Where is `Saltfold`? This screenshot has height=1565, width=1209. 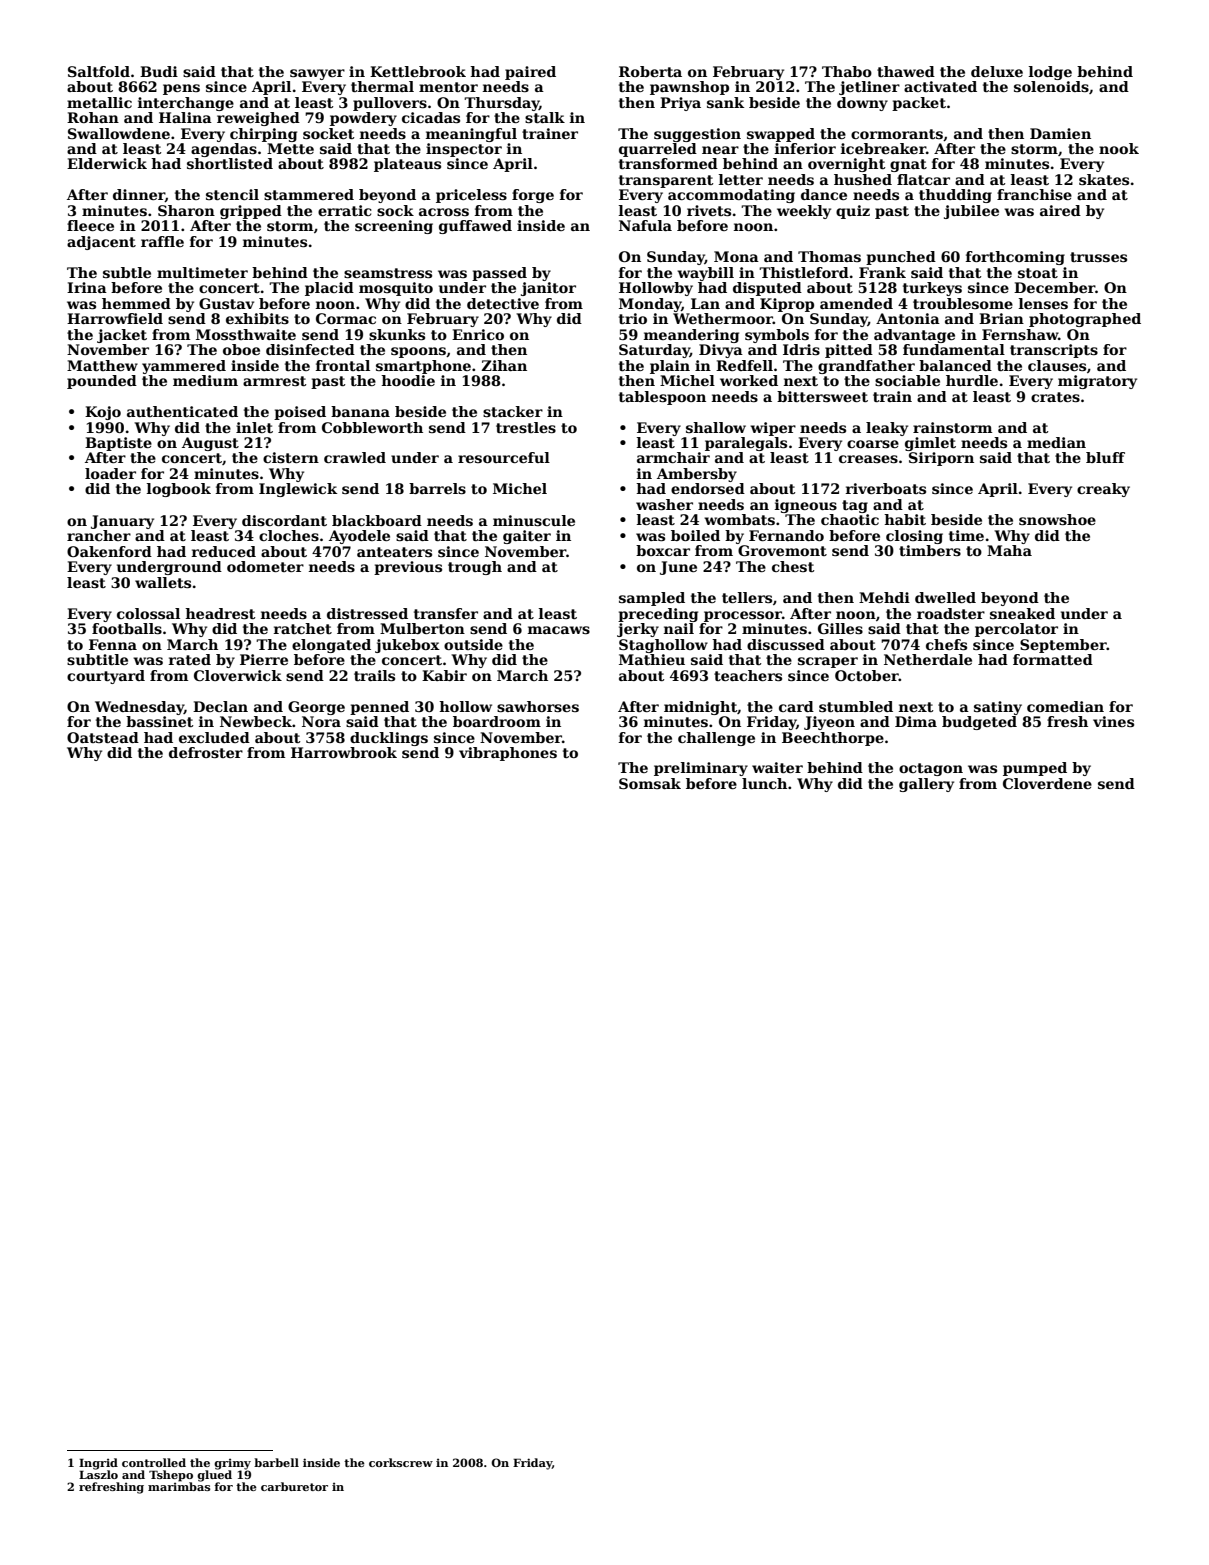 Saltfold is located at coordinates (99, 71).
